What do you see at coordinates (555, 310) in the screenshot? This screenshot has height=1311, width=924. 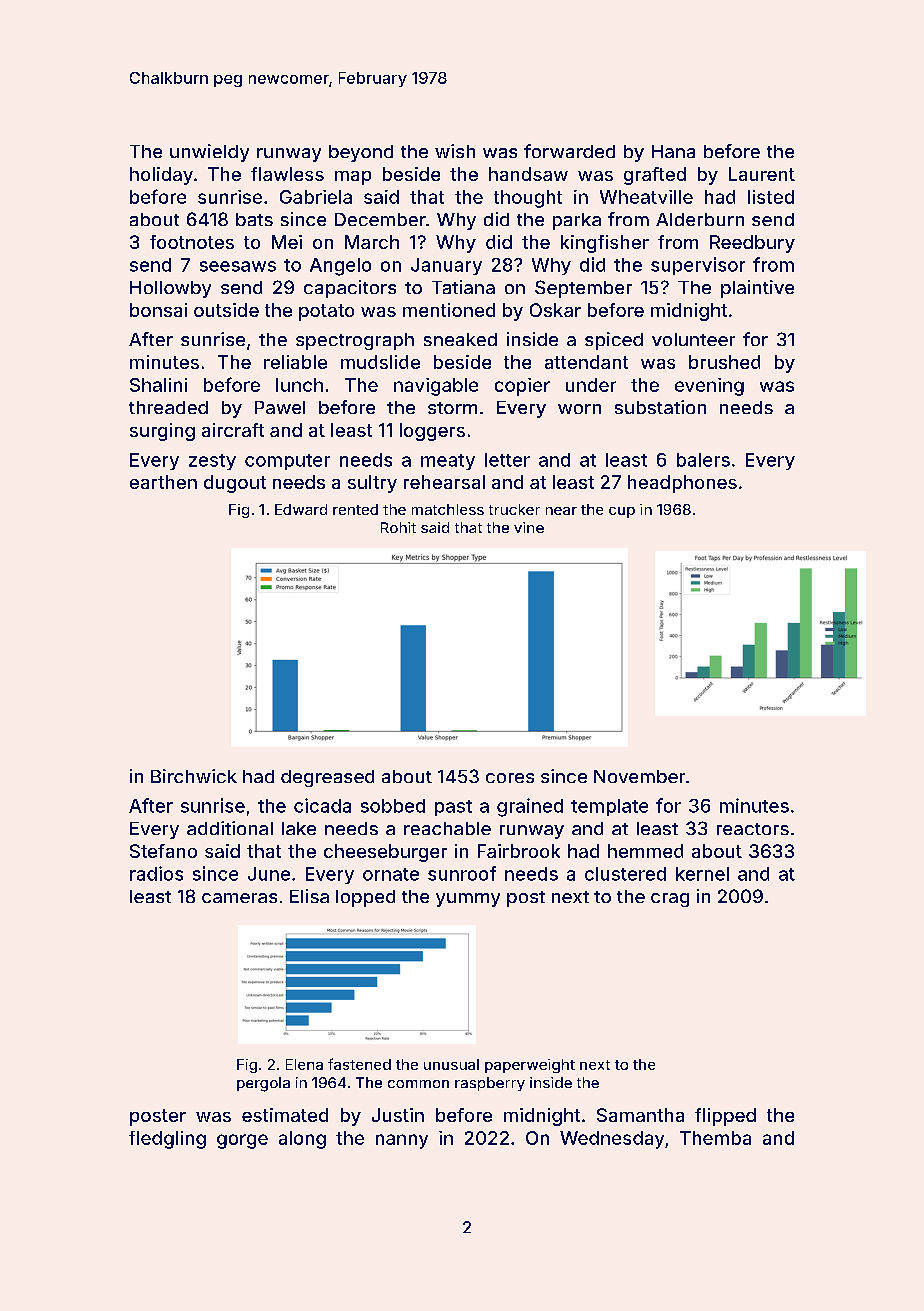 I see `Oskar` at bounding box center [555, 310].
